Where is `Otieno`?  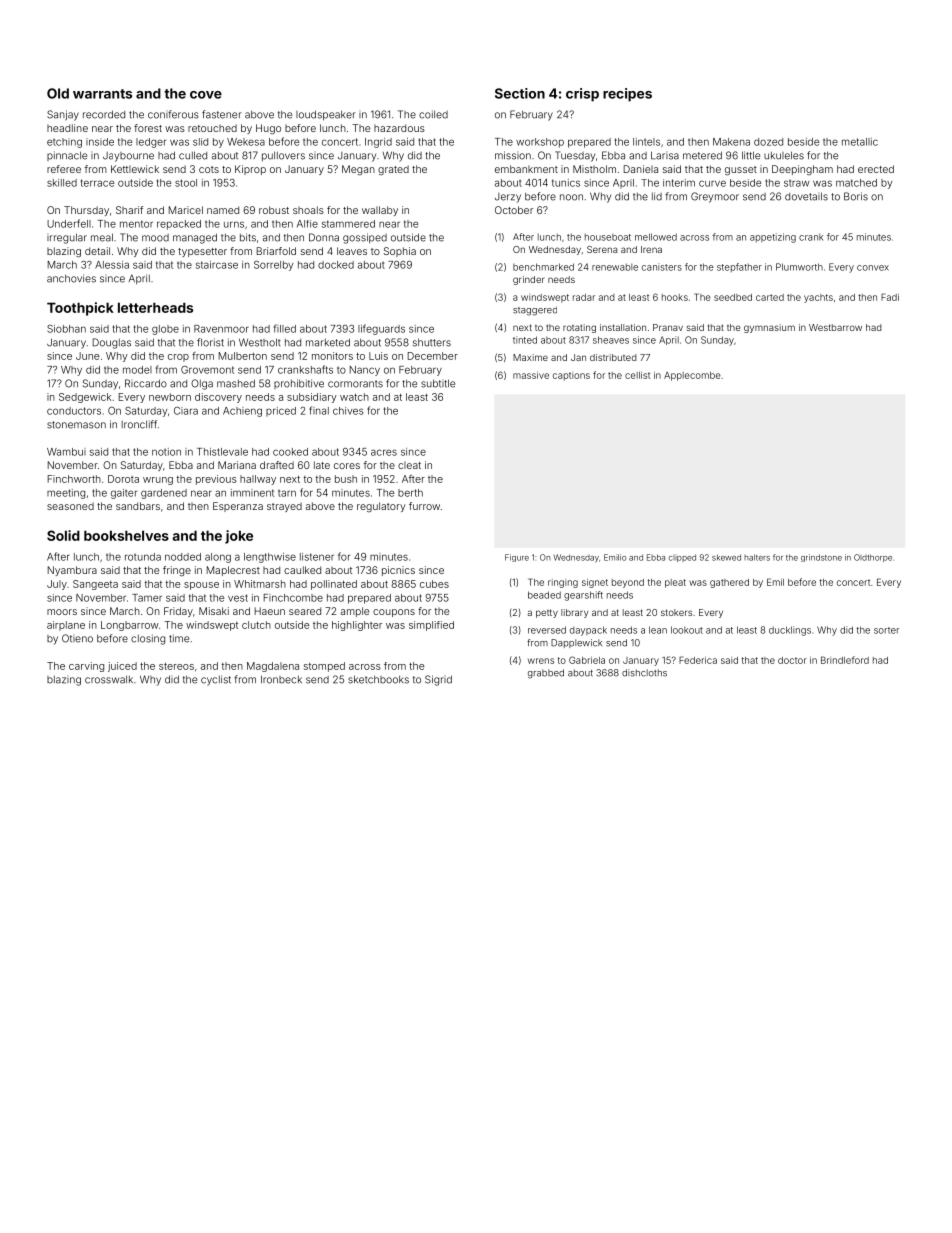 Otieno is located at coordinates (77, 638).
